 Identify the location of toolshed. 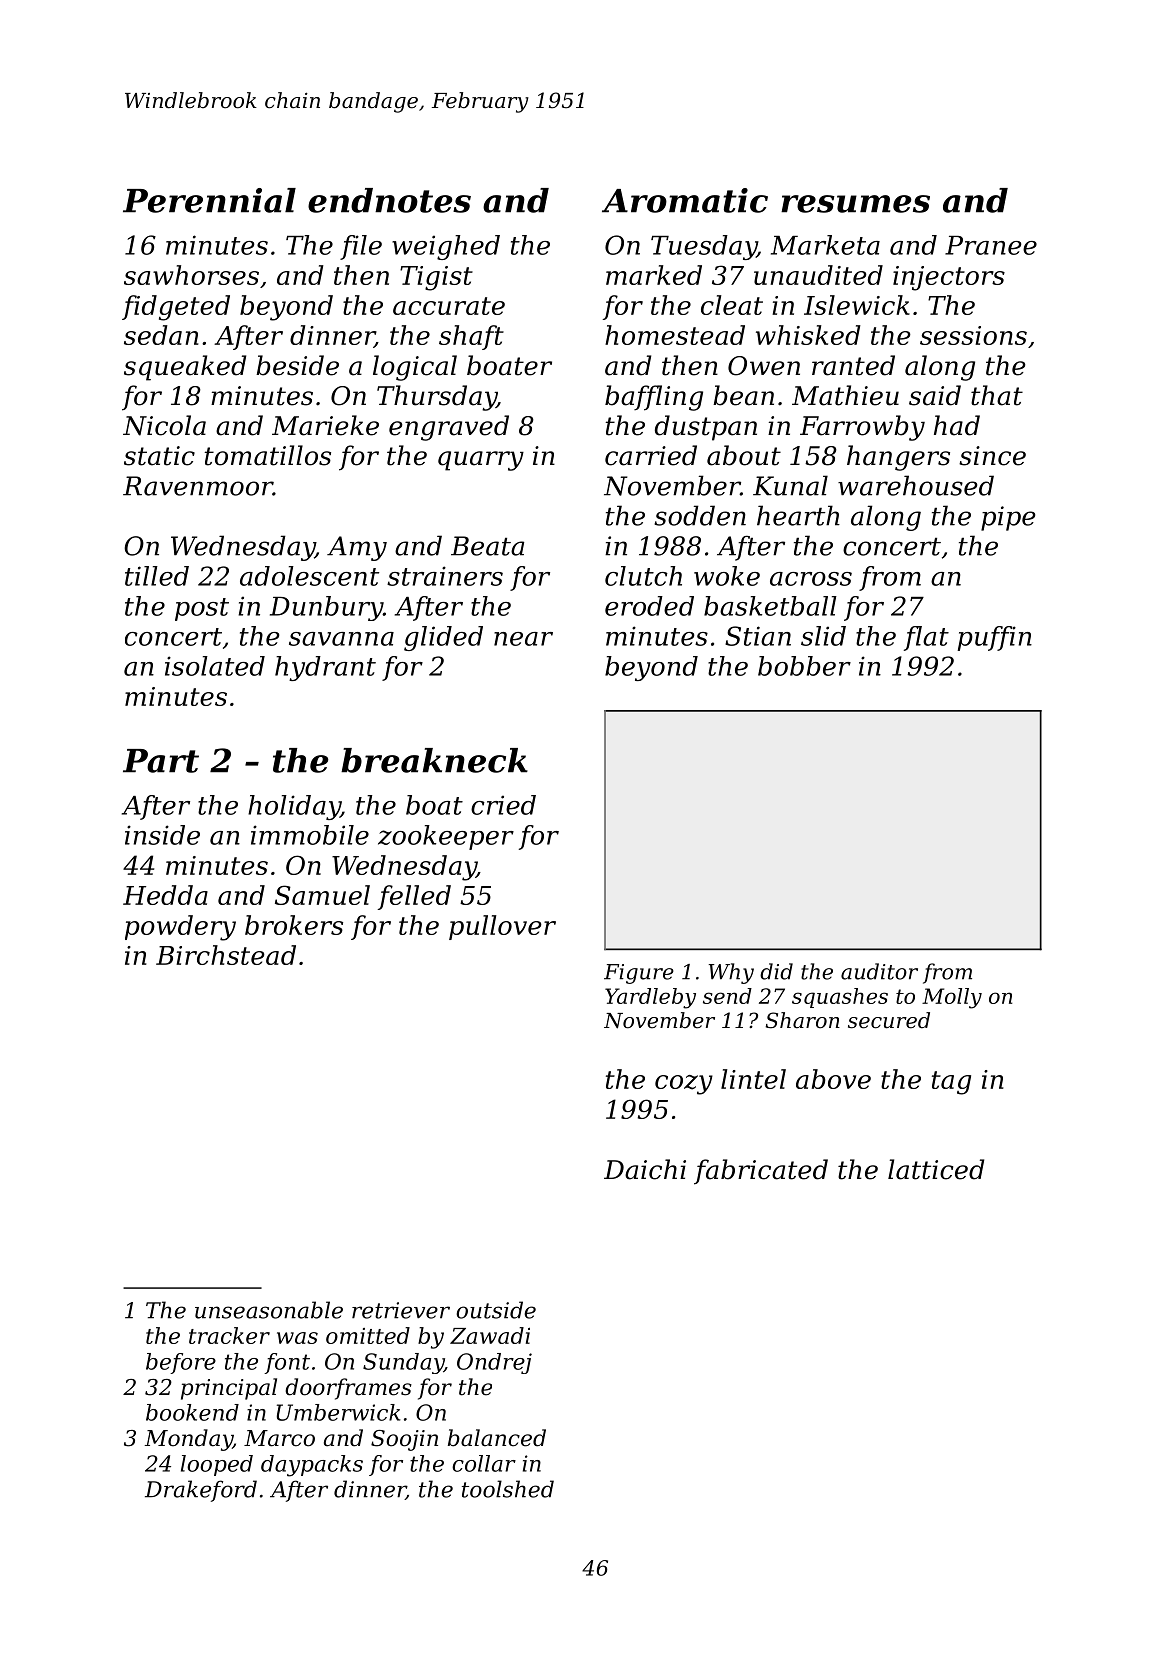
(508, 1489).
